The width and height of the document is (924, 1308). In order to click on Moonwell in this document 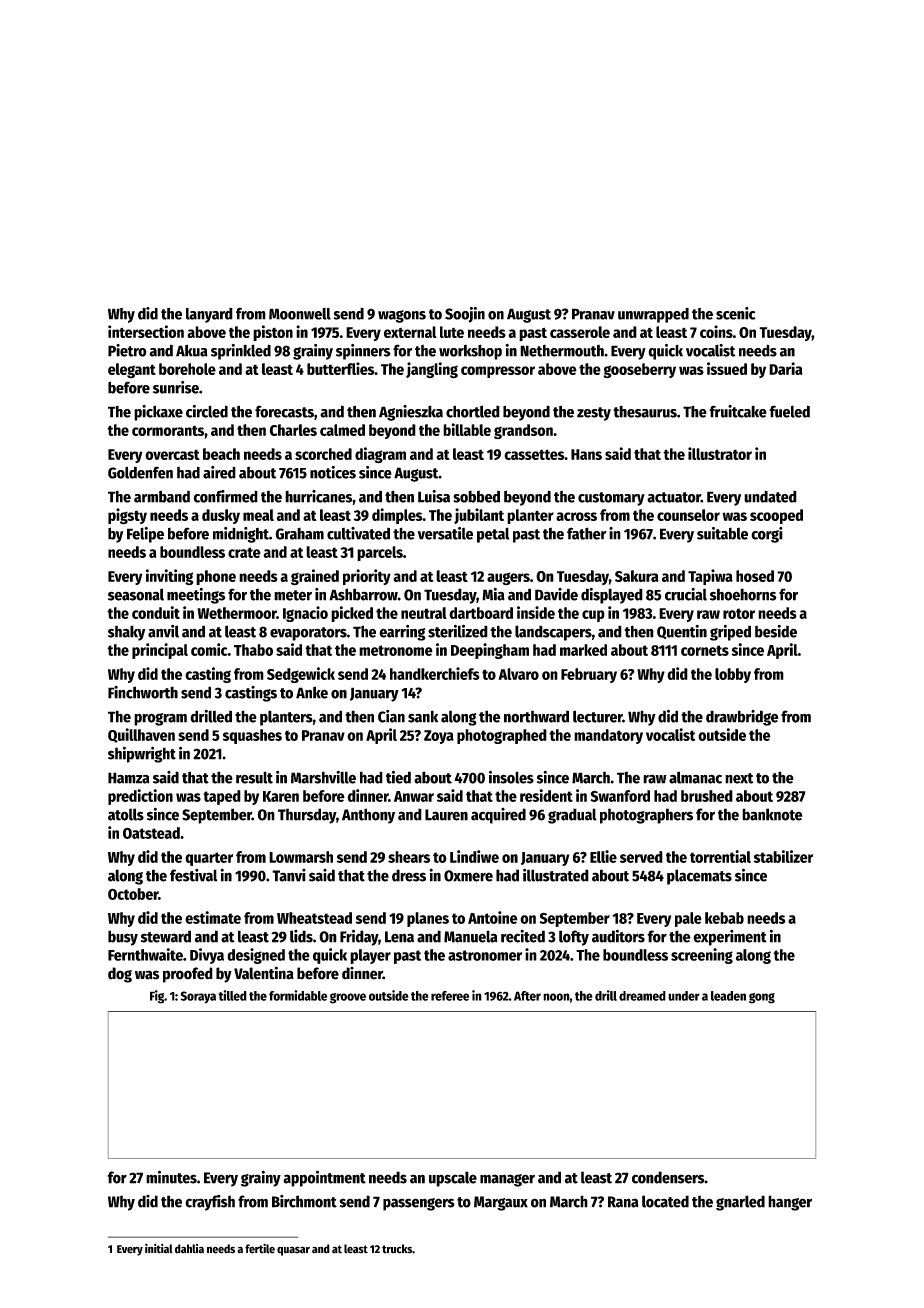, I will do `click(300, 314)`.
